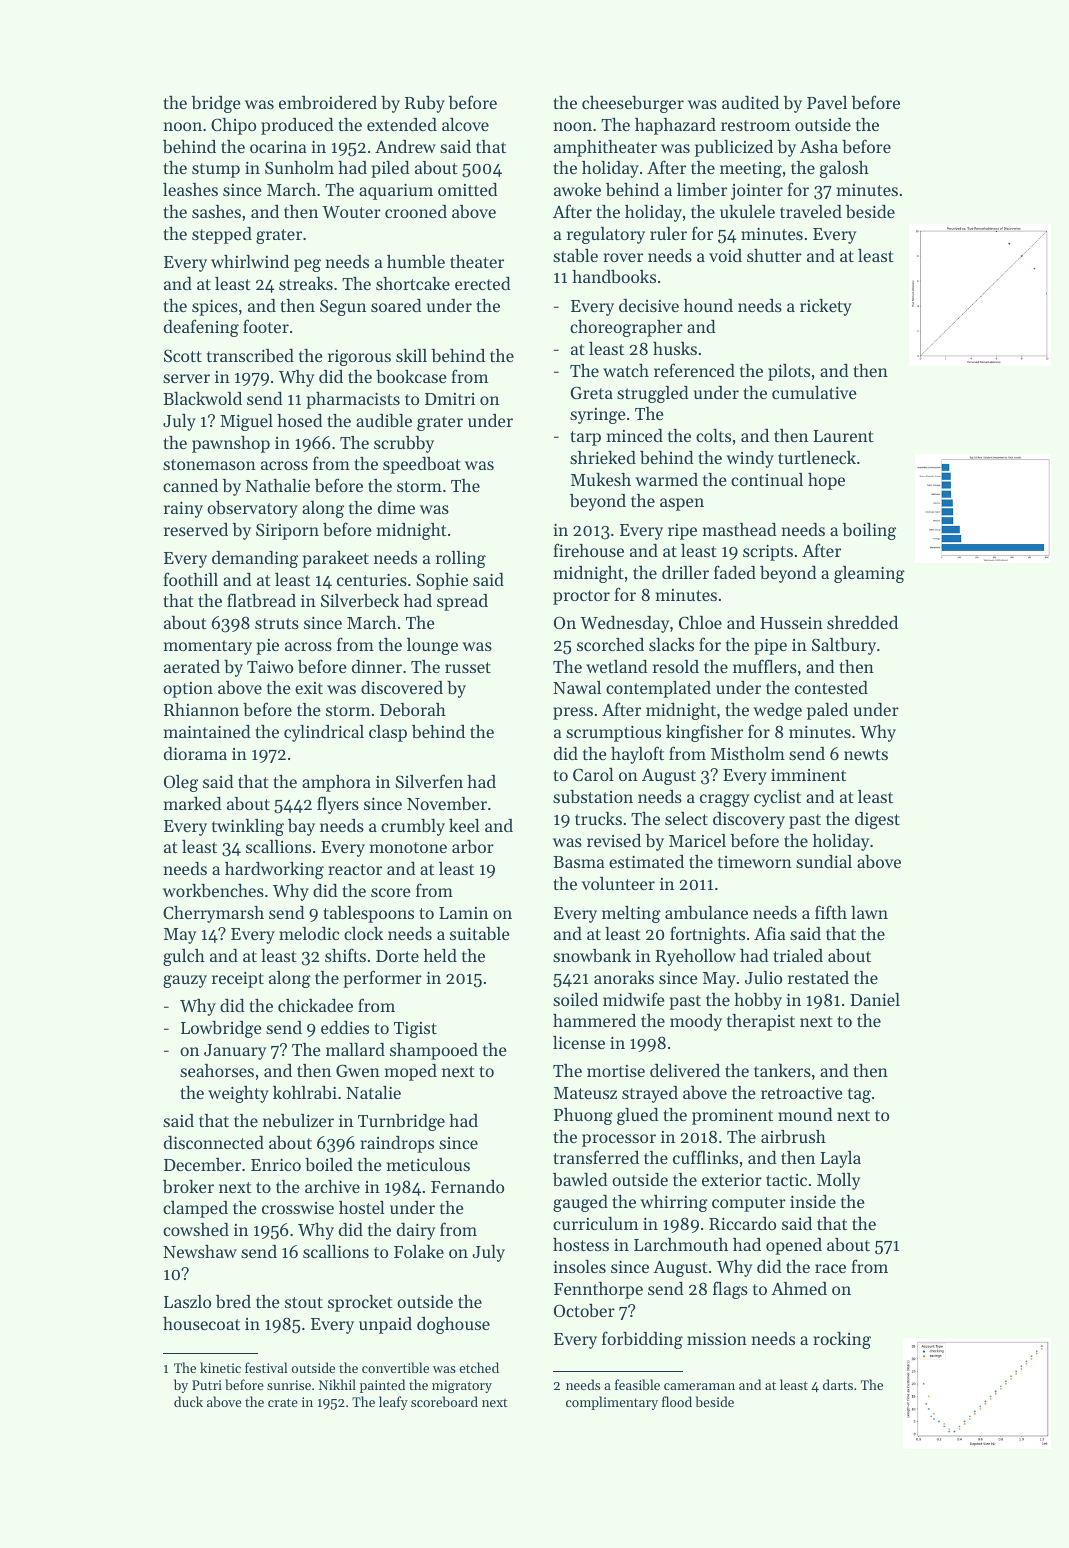  I want to click on rocking, so click(842, 1340).
